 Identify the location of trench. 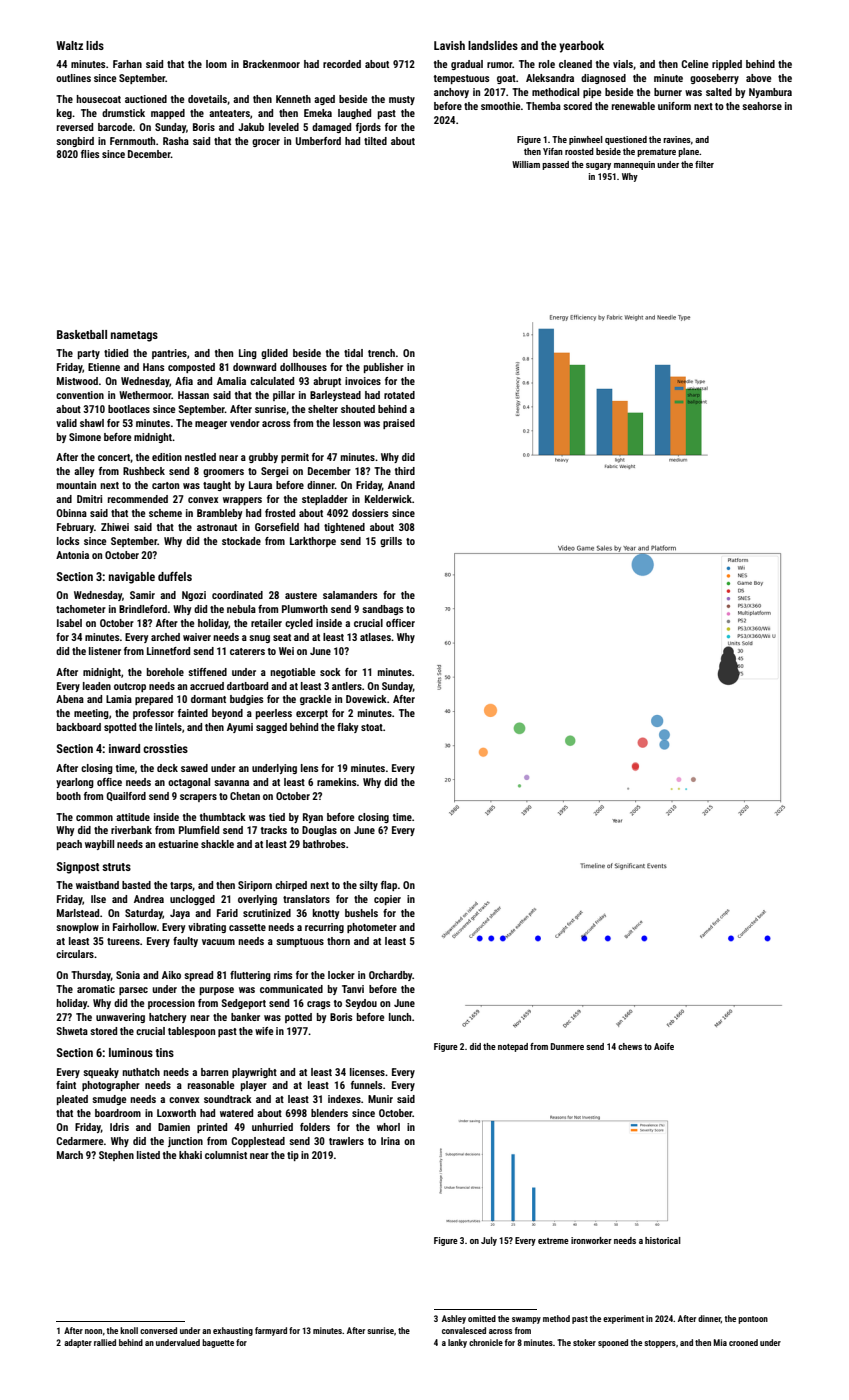
(381, 353).
